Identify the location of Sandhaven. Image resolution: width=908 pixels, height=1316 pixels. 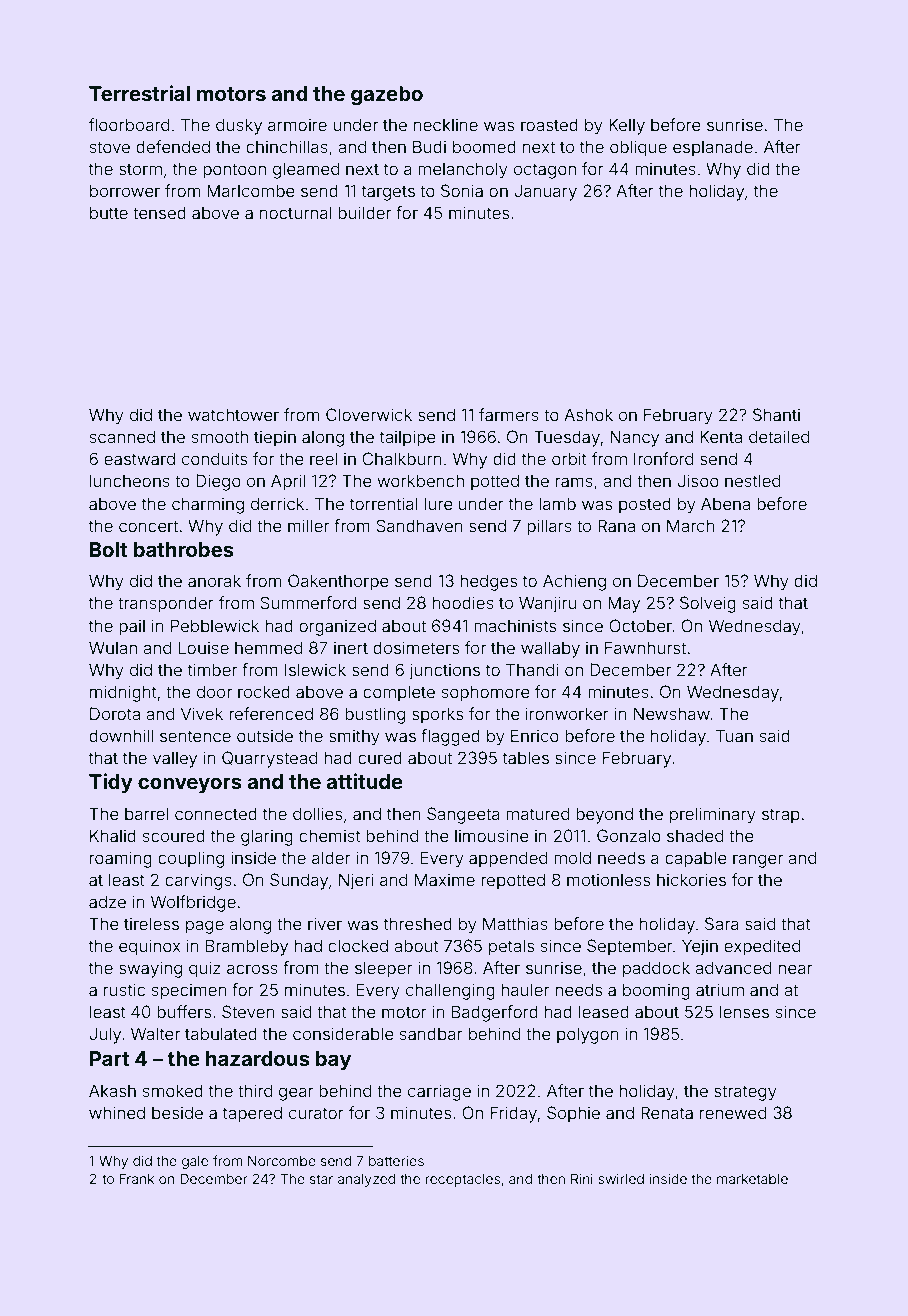
(419, 525).
